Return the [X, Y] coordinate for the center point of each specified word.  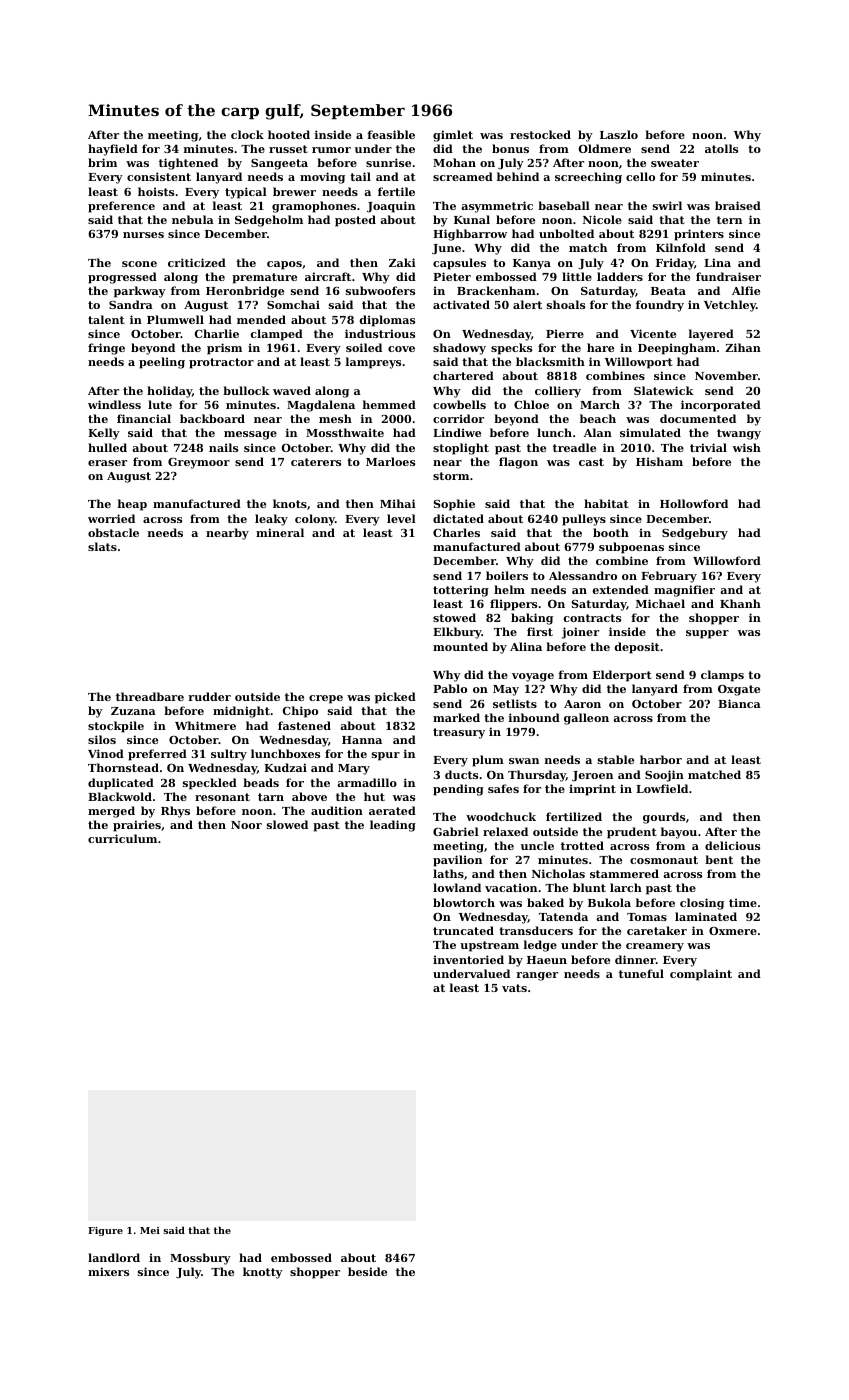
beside [367, 1271]
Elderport [622, 676]
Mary [354, 769]
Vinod [106, 753]
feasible [391, 134]
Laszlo [619, 134]
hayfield [113, 150]
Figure [105, 1231]
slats [102, 546]
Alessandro [583, 575]
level [401, 518]
